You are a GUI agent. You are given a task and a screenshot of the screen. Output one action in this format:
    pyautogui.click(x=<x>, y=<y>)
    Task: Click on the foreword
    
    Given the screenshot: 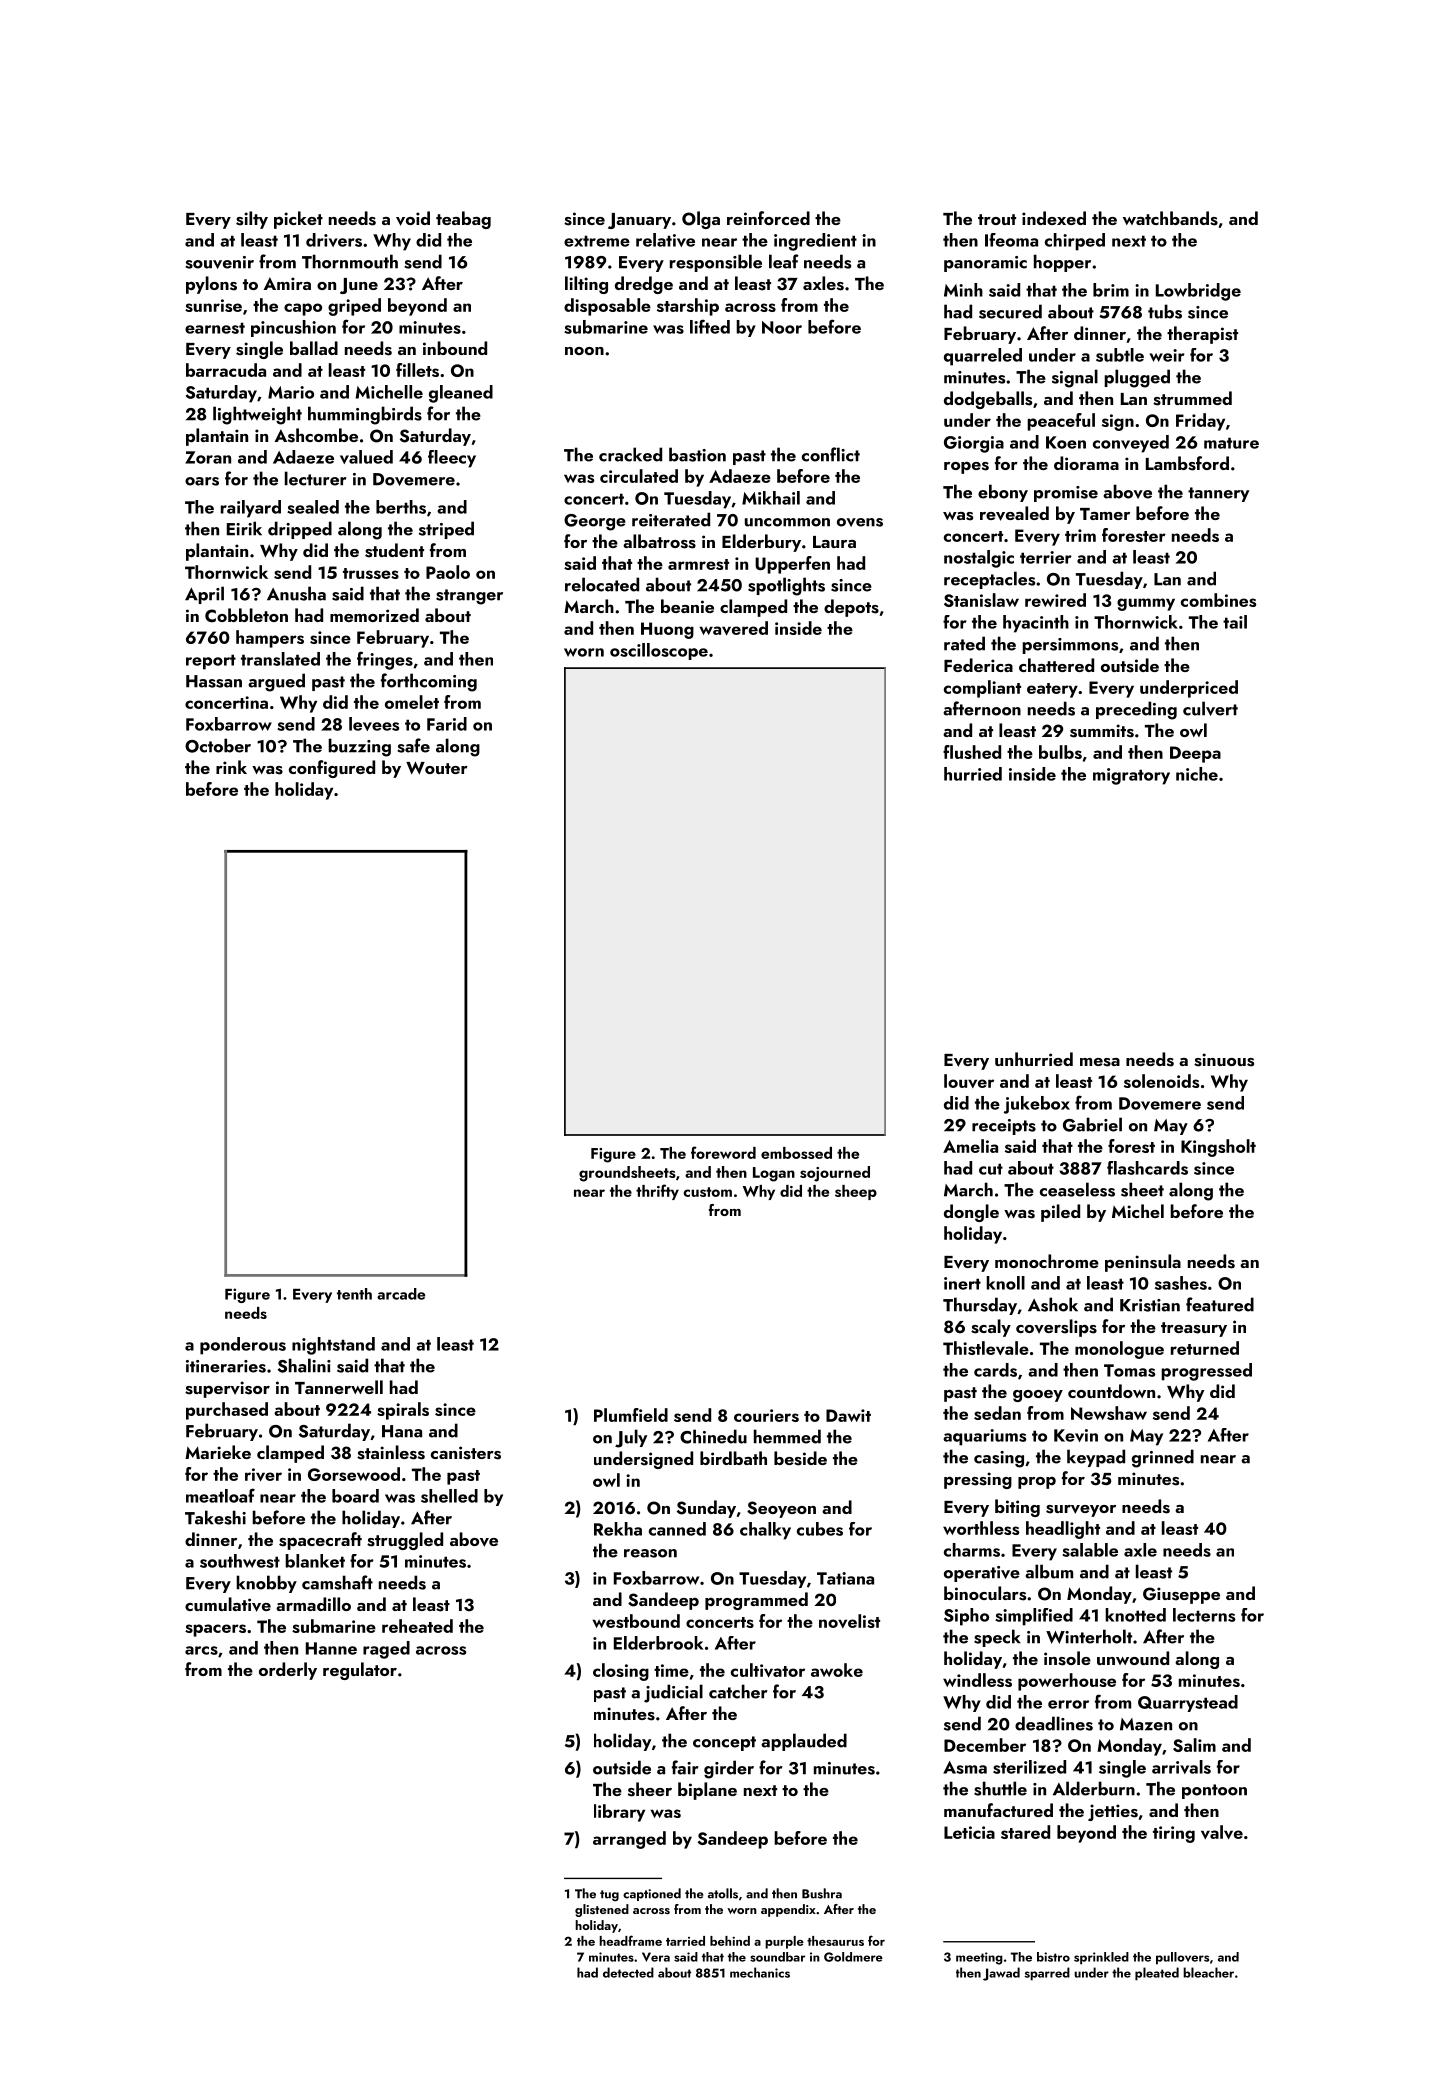 What is the action you would take?
    pyautogui.click(x=723, y=1152)
